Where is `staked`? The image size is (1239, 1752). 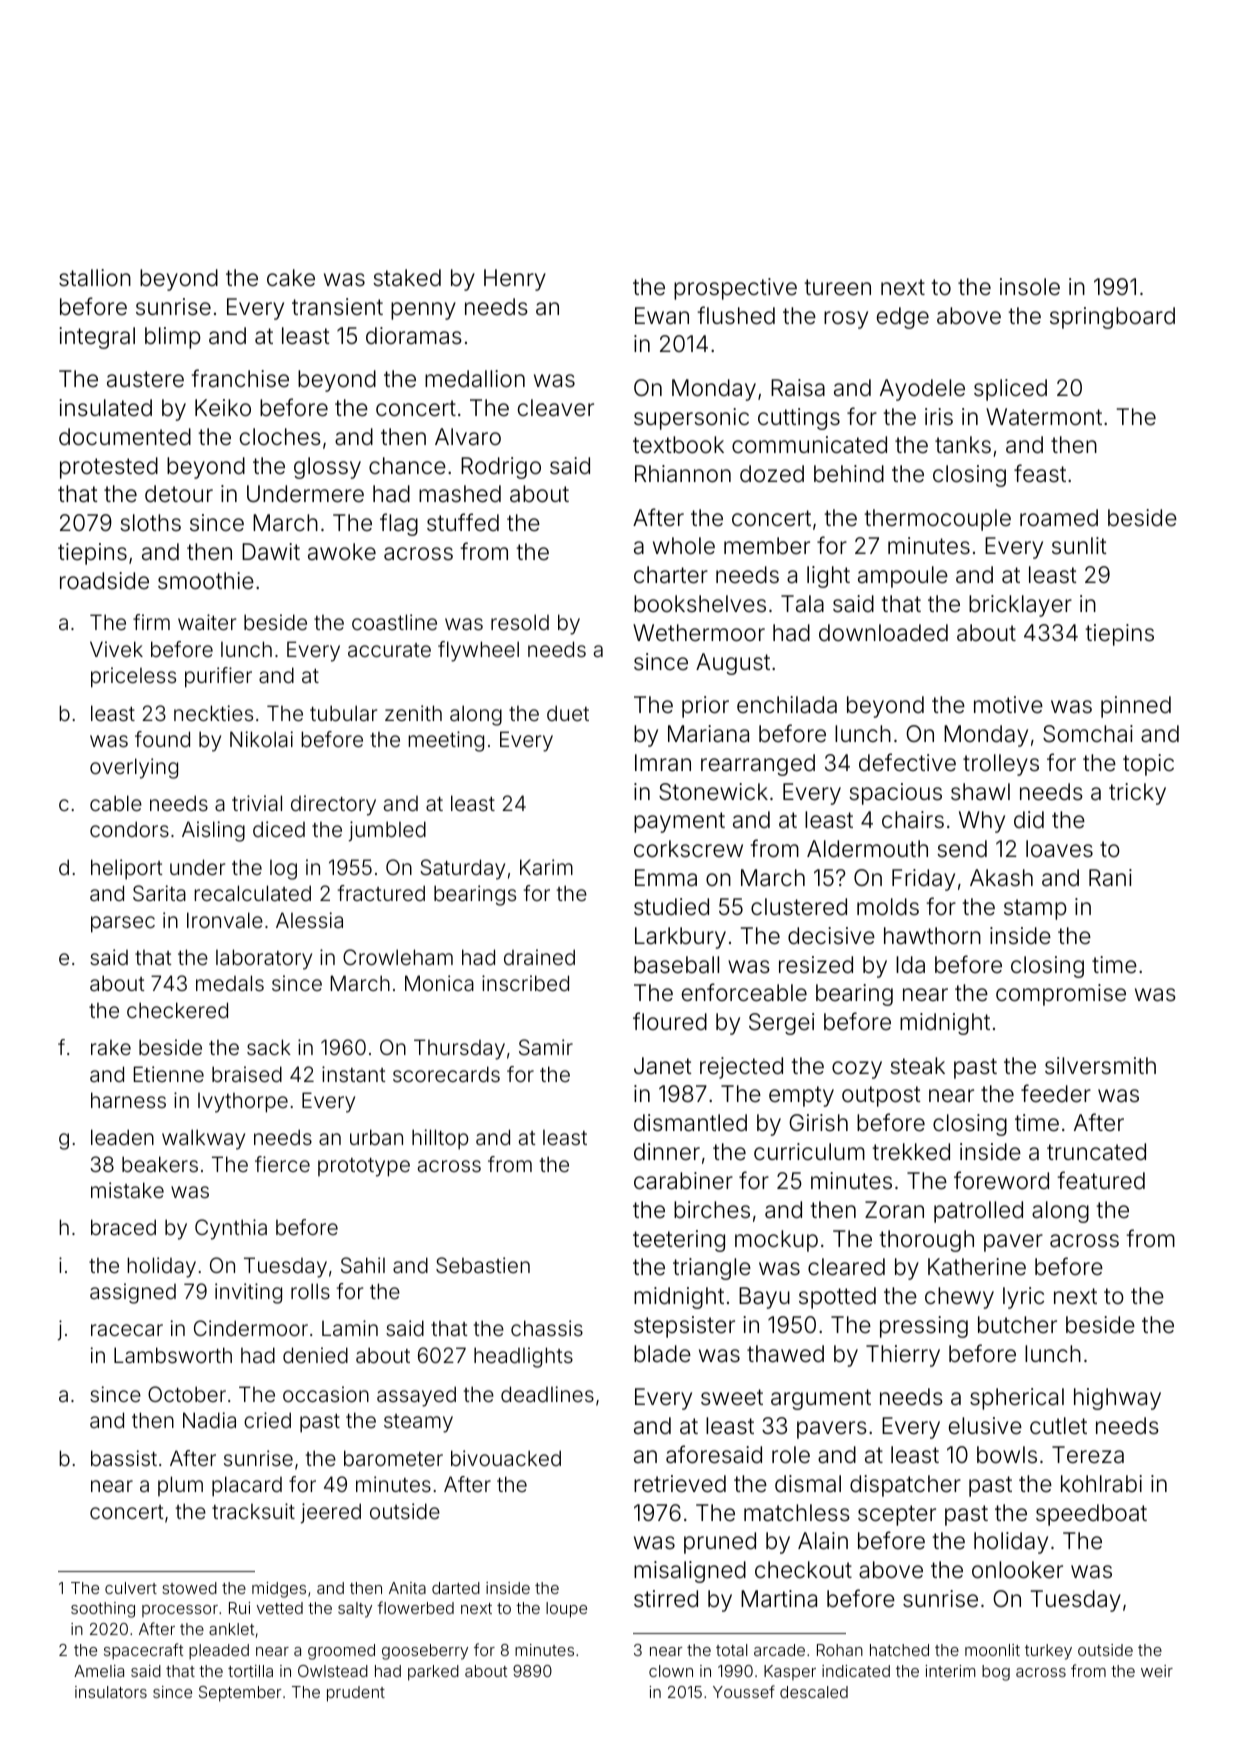
staked is located at coordinates (407, 278).
